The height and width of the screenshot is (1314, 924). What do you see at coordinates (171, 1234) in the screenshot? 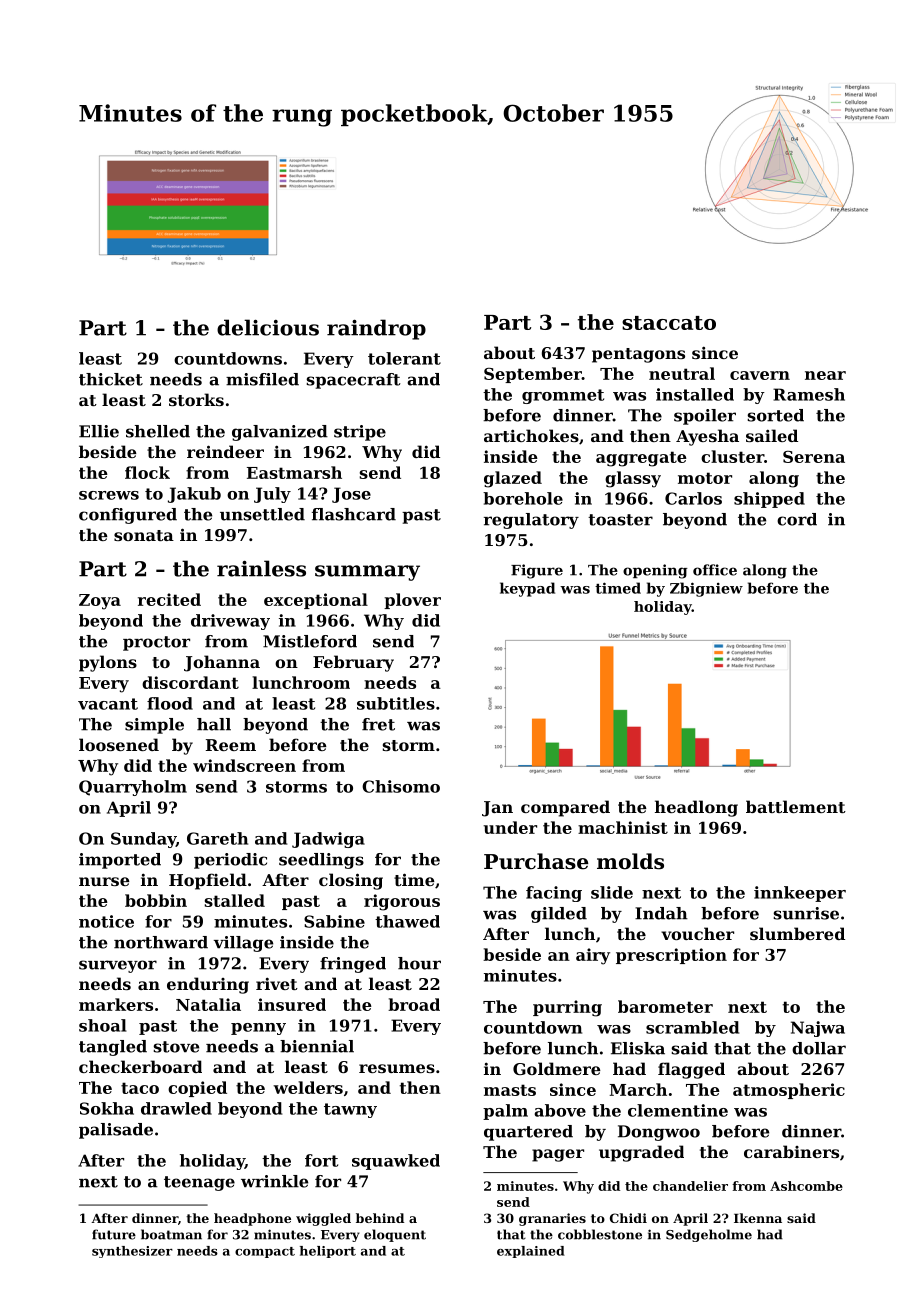
I see `boatman` at bounding box center [171, 1234].
